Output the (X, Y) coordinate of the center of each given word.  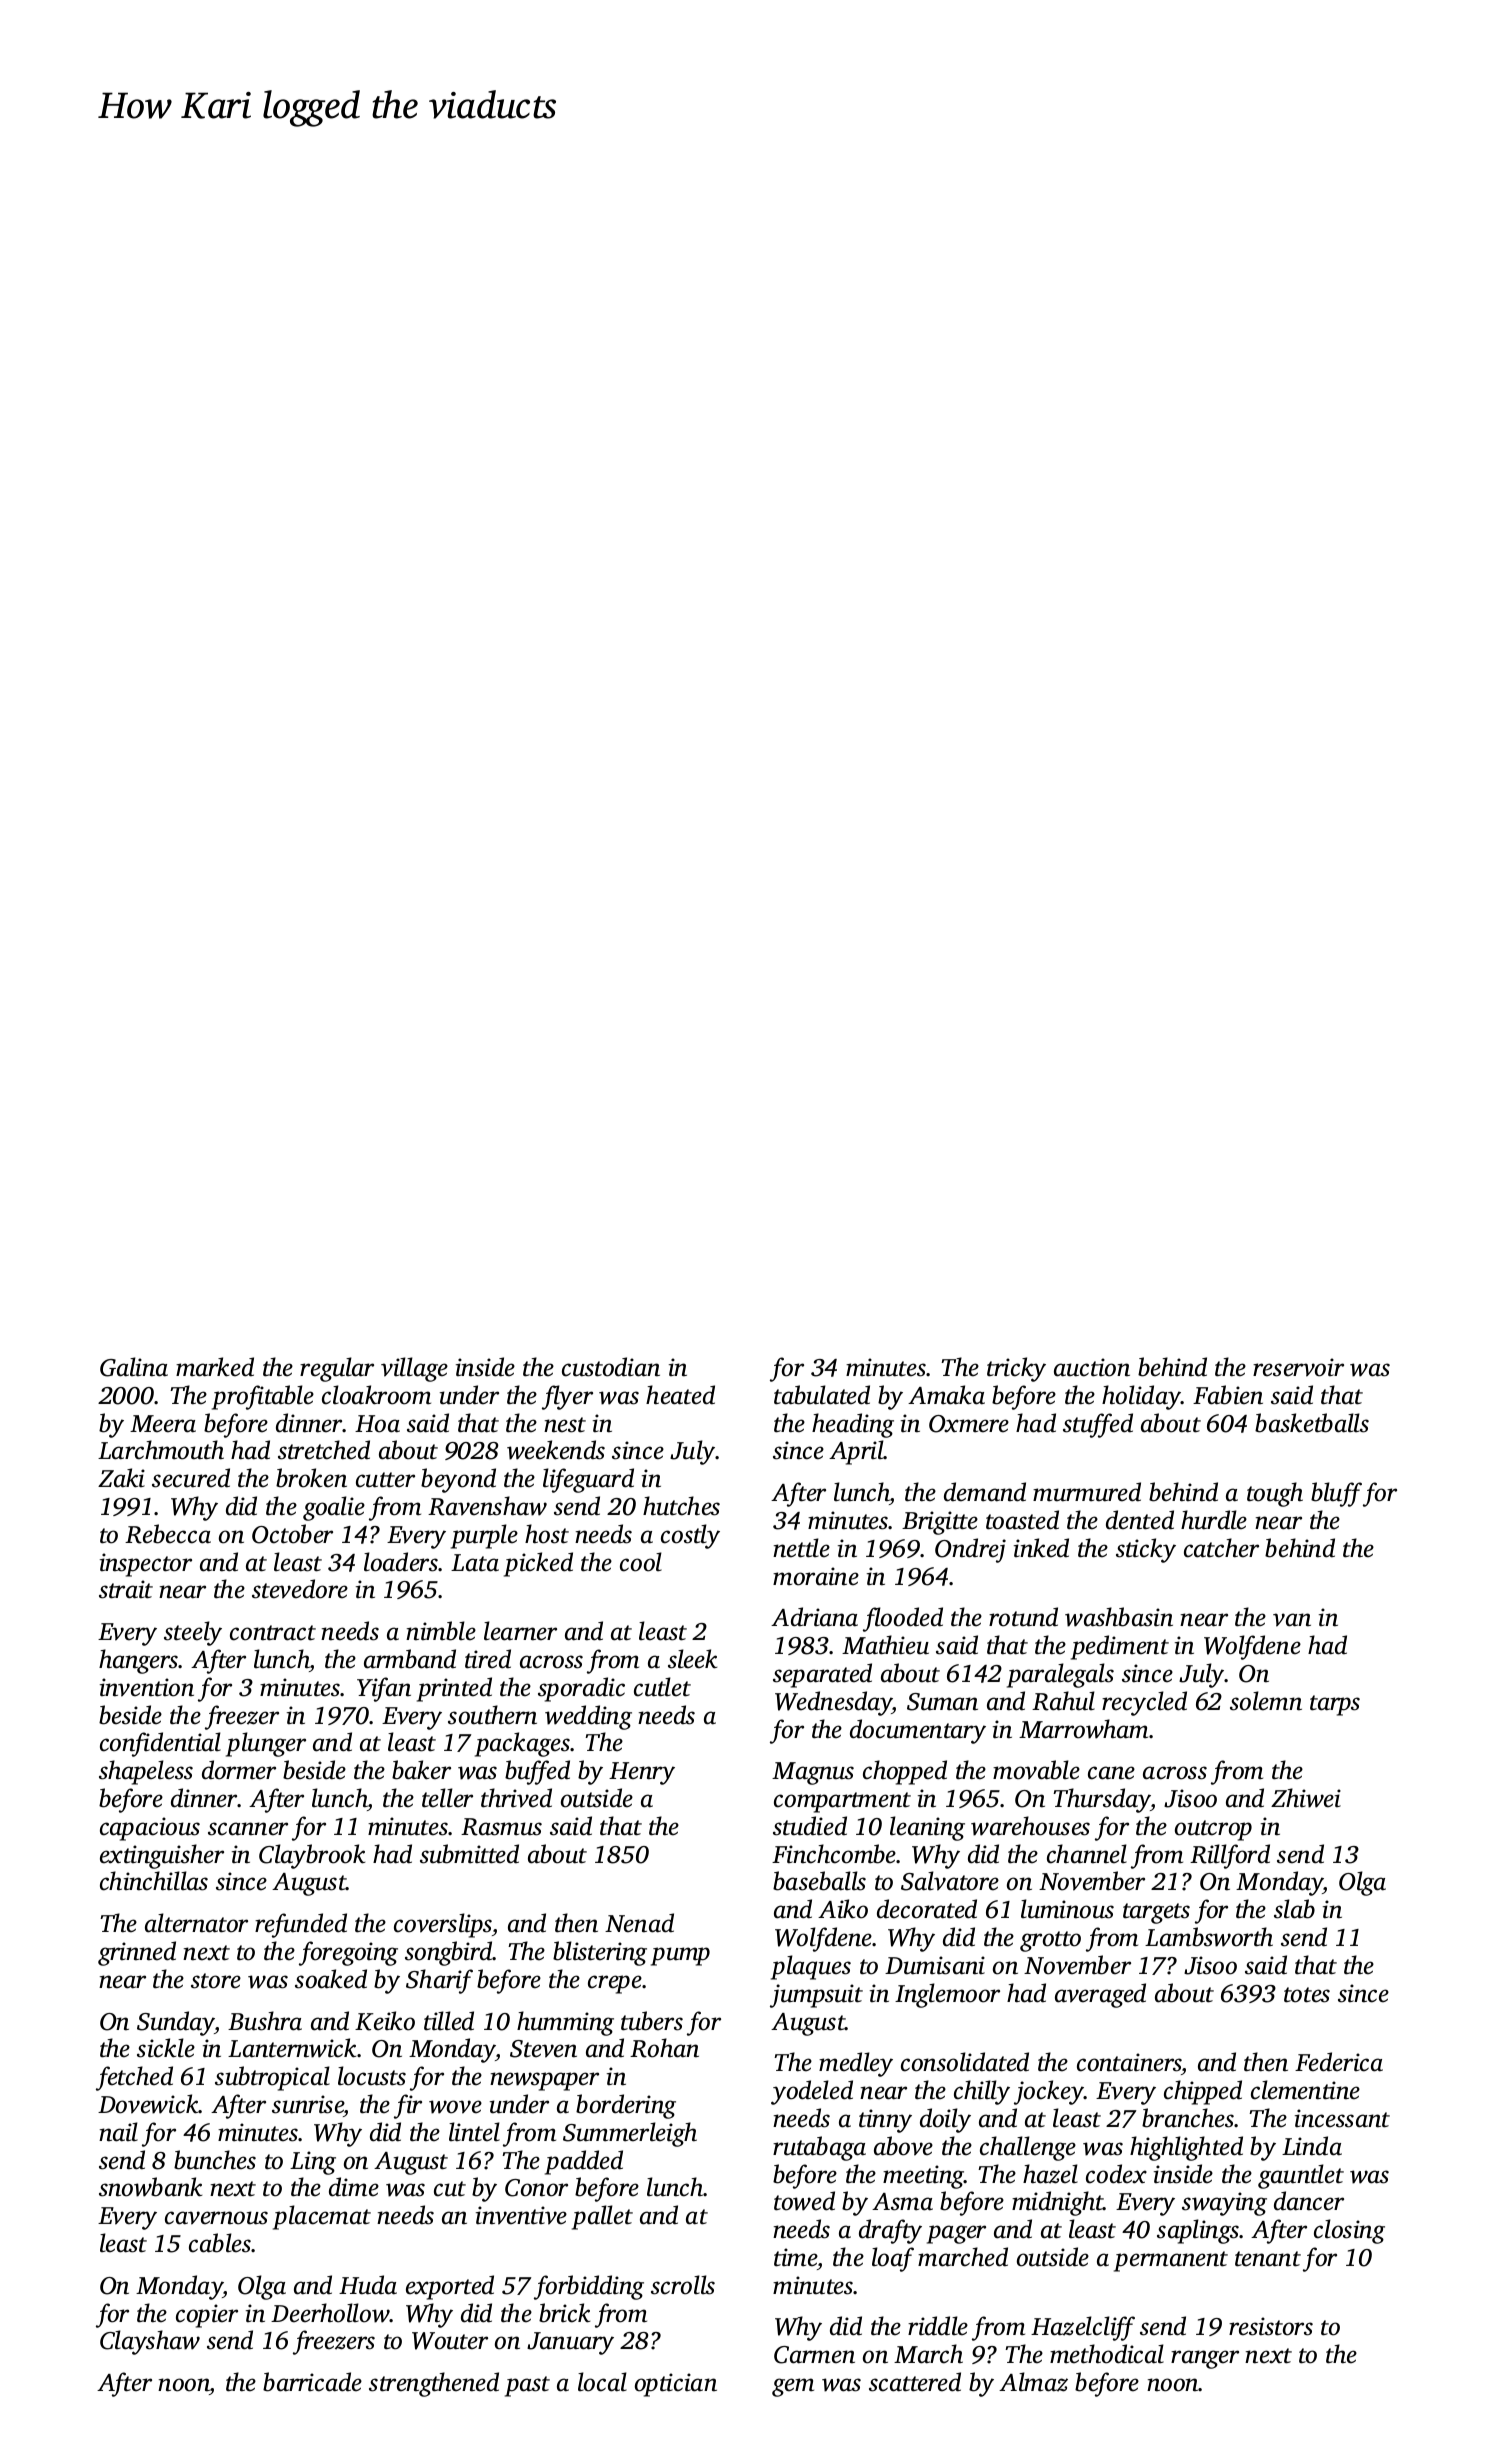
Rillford (1230, 1856)
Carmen (814, 2355)
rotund (1023, 1617)
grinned (137, 1953)
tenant (1268, 2259)
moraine (816, 1576)
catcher (1221, 1548)
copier (207, 2316)
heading (853, 1425)
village (414, 1369)
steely (193, 1633)
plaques (811, 1967)
